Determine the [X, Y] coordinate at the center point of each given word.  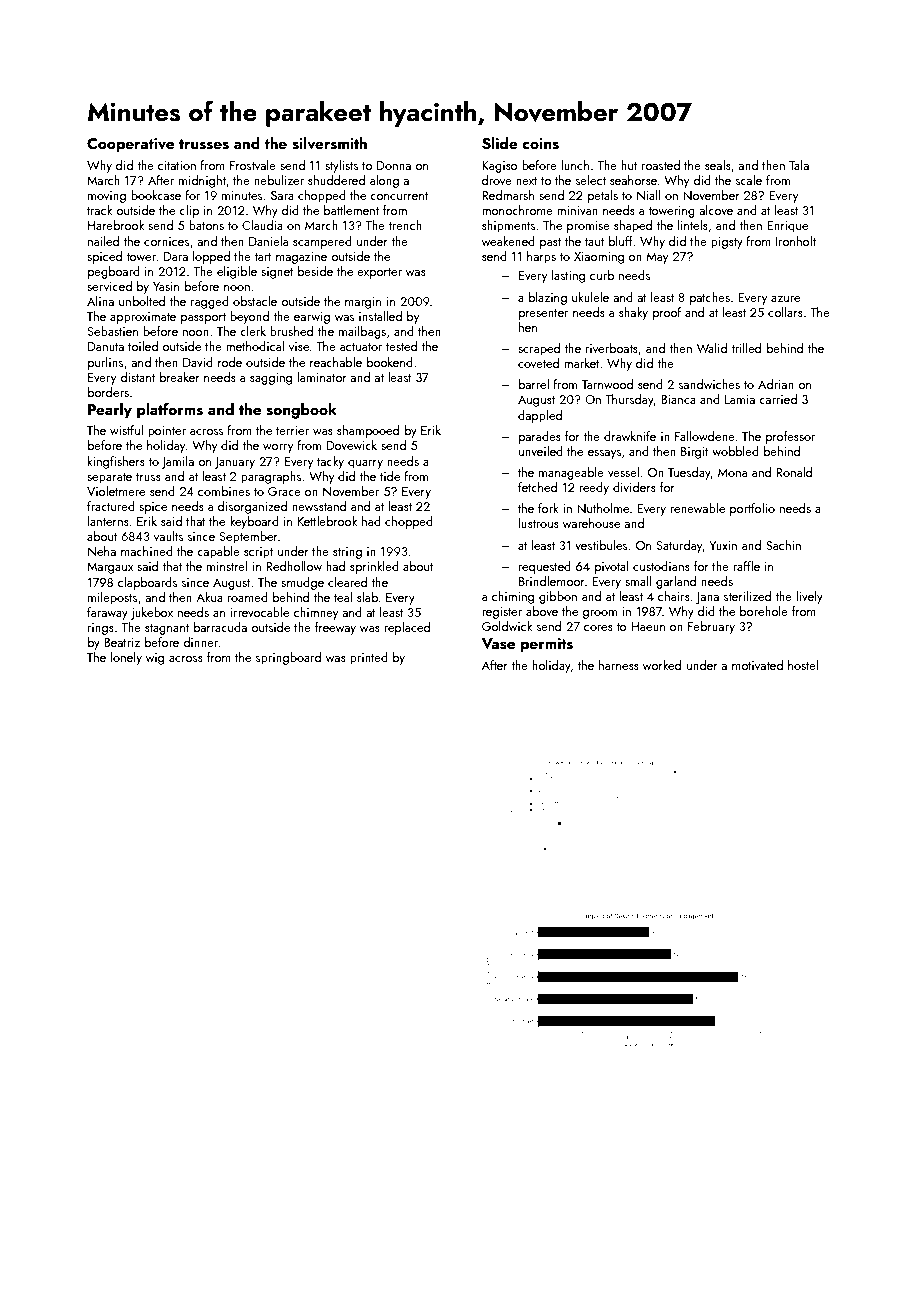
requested [545, 567]
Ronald [794, 472]
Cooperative [130, 145]
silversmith [329, 143]
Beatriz [122, 642]
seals [718, 165]
